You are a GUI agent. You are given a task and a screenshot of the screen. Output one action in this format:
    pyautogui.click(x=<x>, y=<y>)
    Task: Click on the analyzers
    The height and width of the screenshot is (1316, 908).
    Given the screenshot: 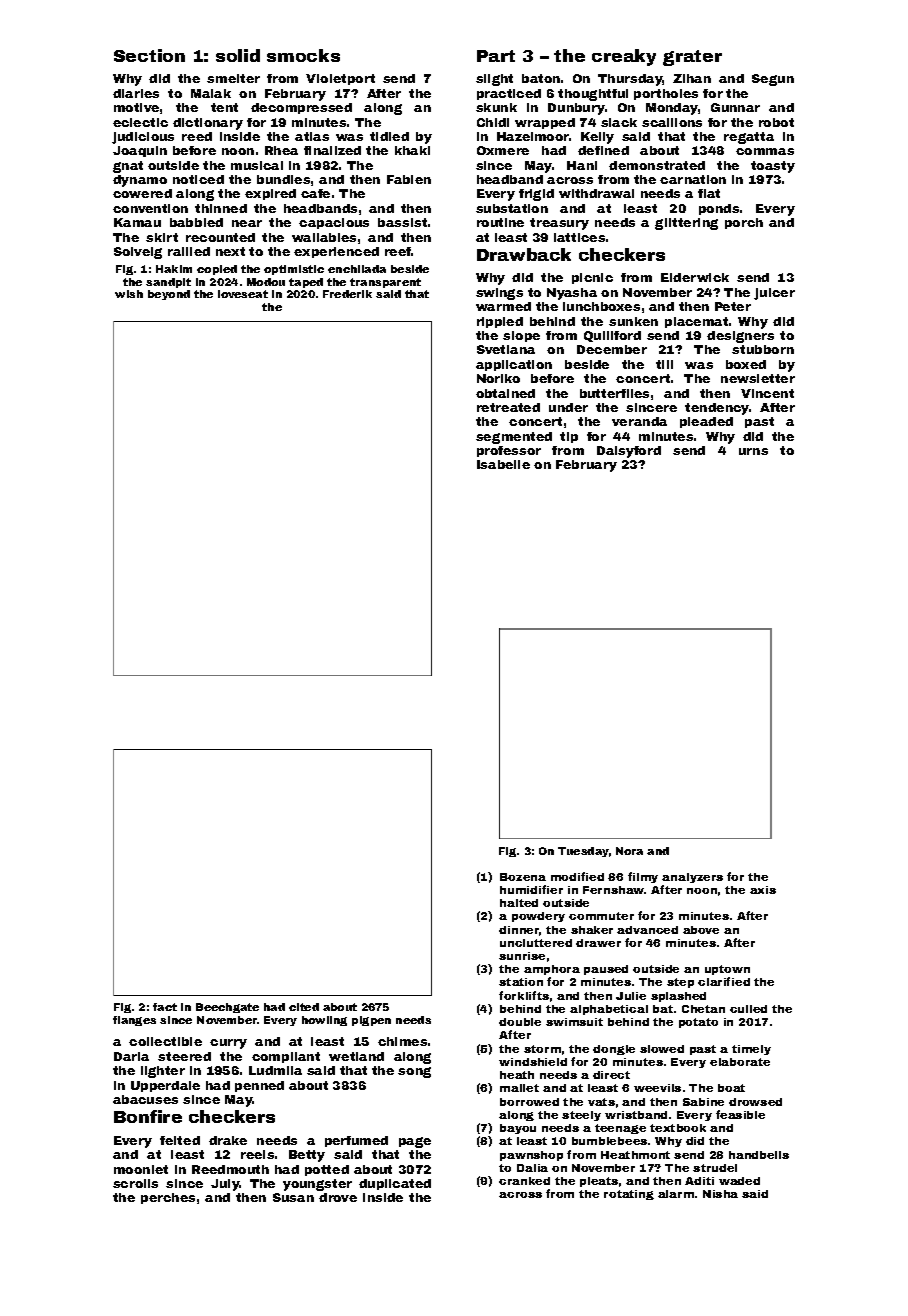 What is the action you would take?
    pyautogui.click(x=692, y=878)
